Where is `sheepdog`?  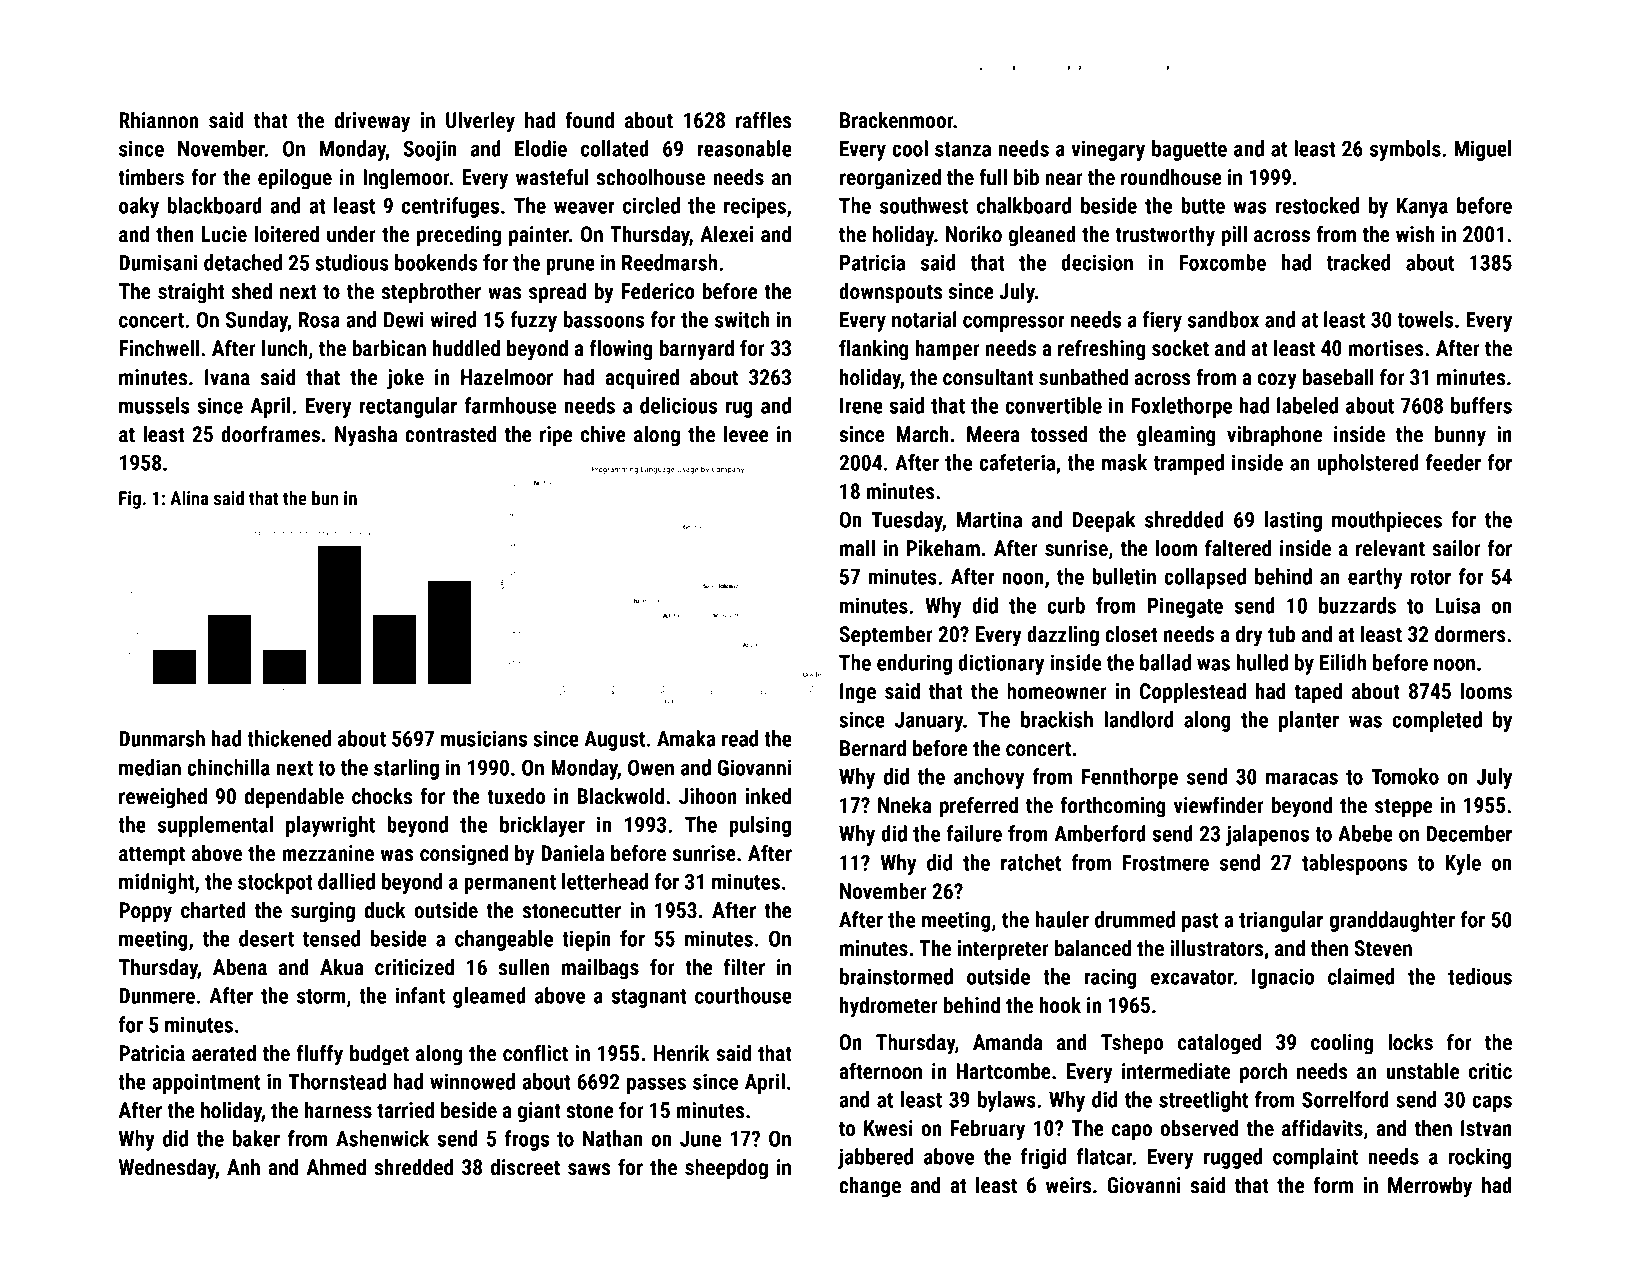 sheepdog is located at coordinates (726, 1169).
